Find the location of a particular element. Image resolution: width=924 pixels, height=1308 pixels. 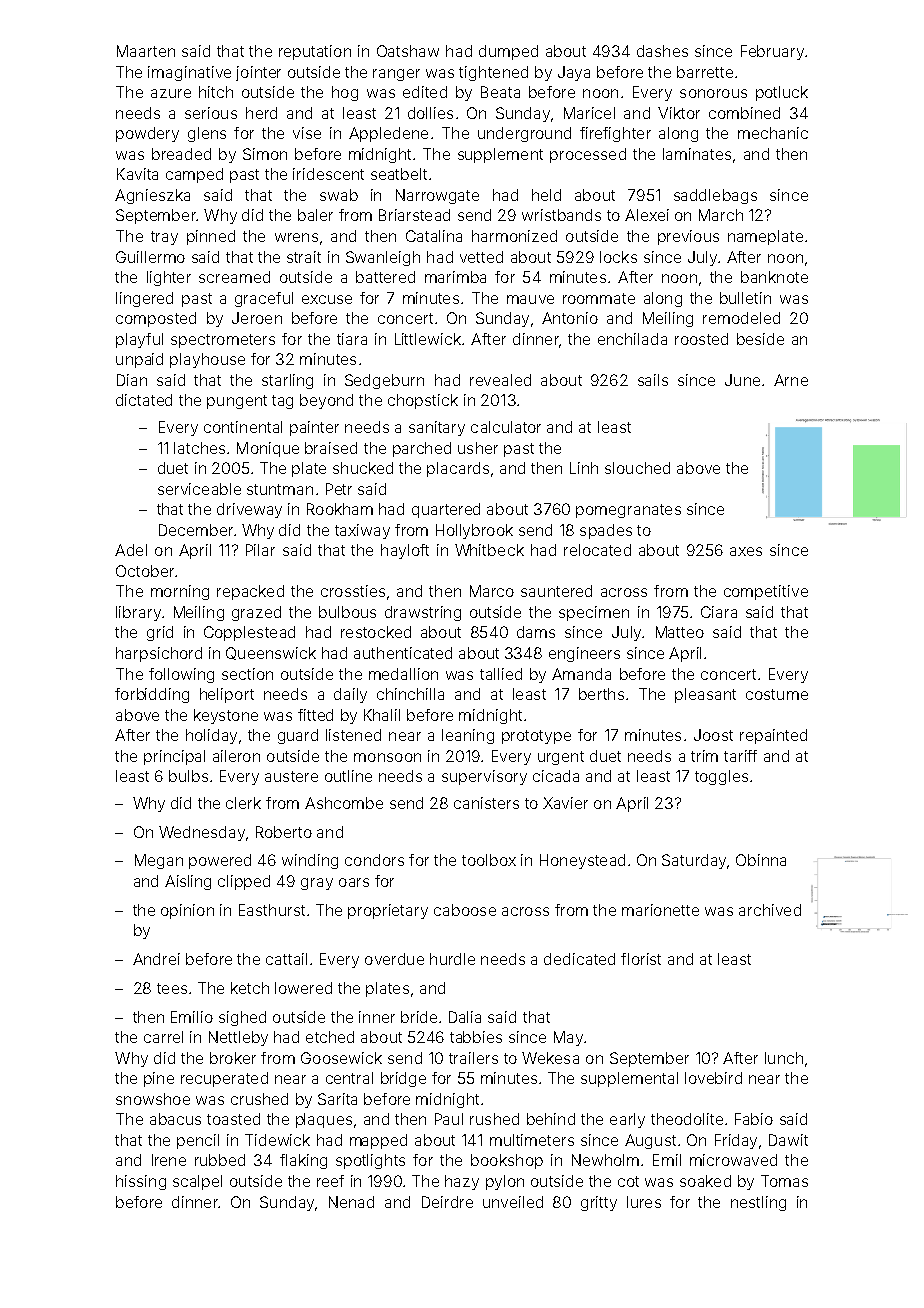

Oatshaw is located at coordinates (408, 51).
